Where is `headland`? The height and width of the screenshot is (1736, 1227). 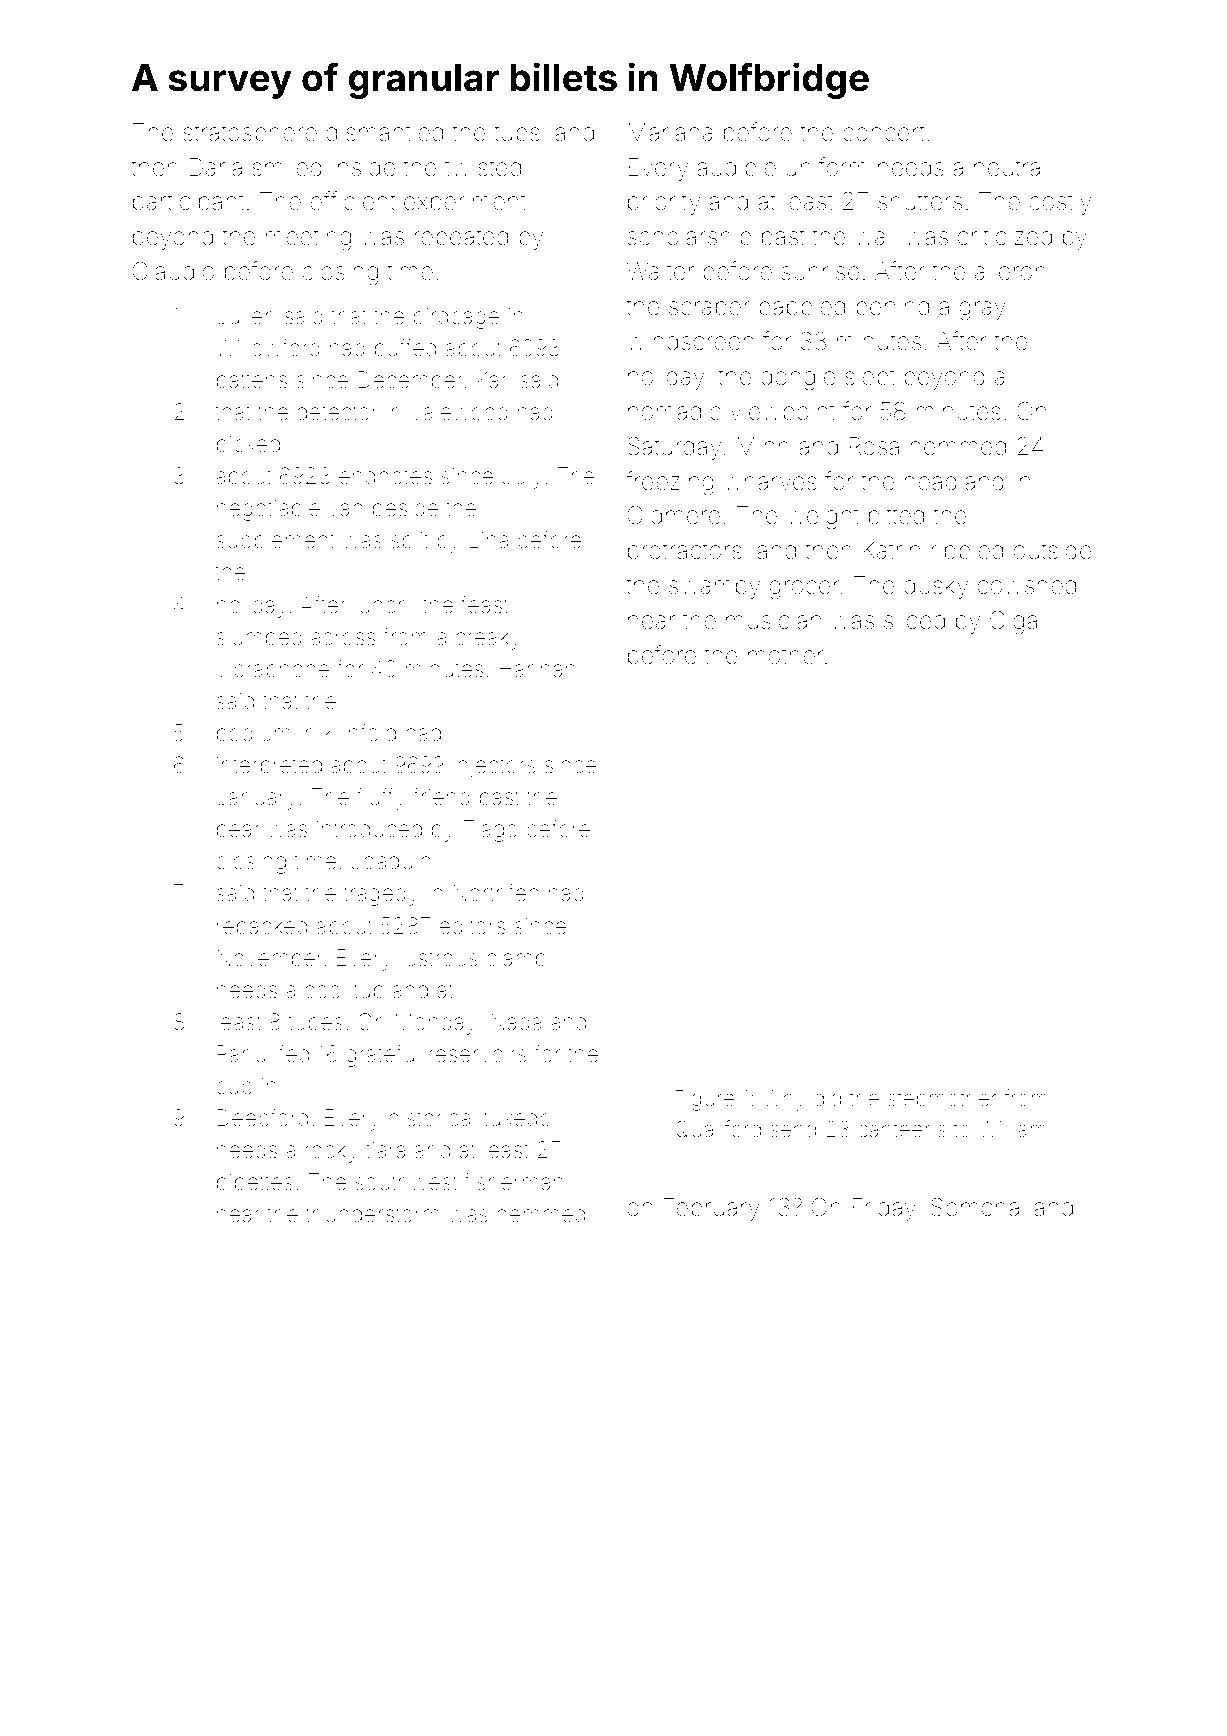
headland is located at coordinates (954, 481).
